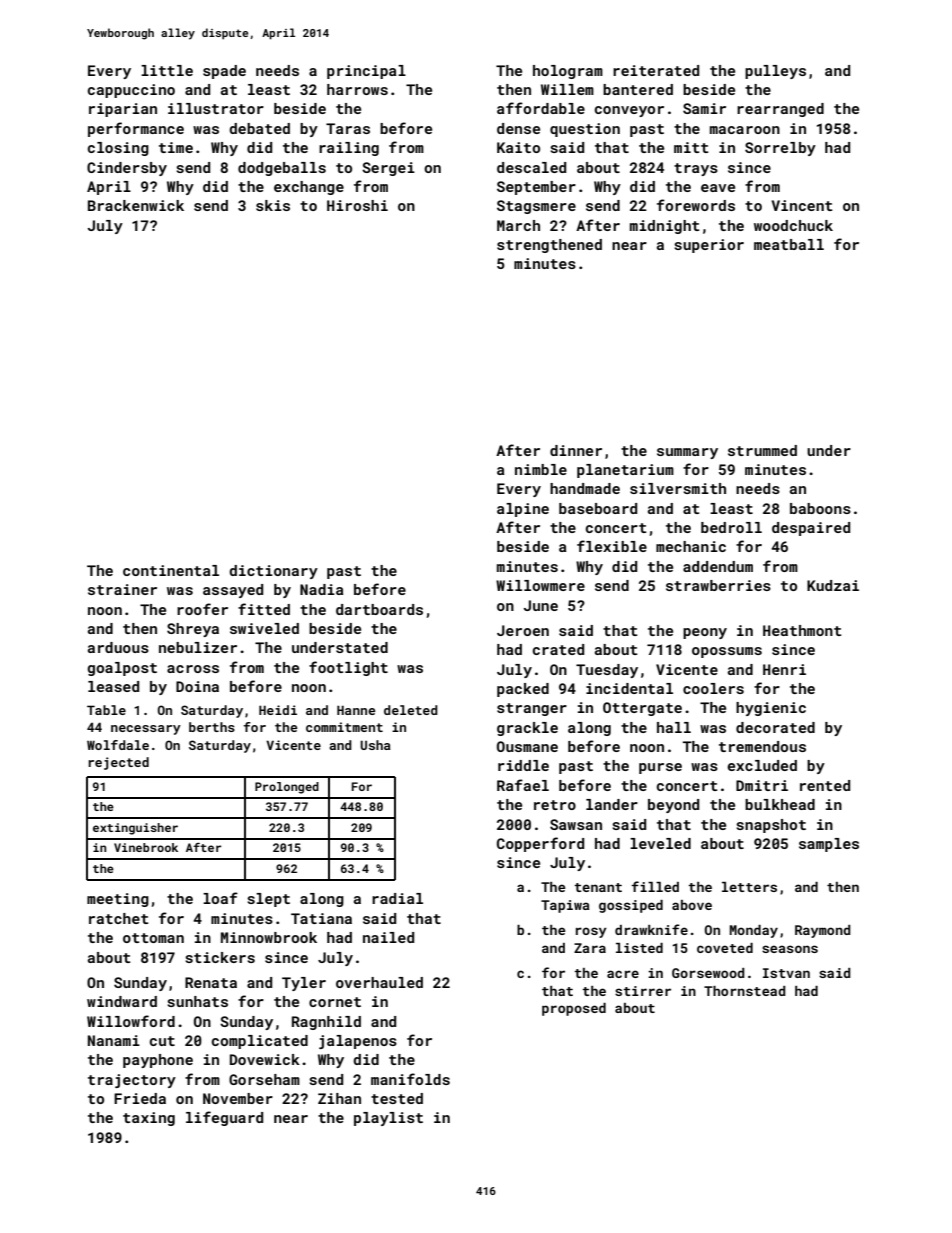 This page has height=1233, width=952. What do you see at coordinates (224, 1118) in the page?
I see `lifeguard` at bounding box center [224, 1118].
